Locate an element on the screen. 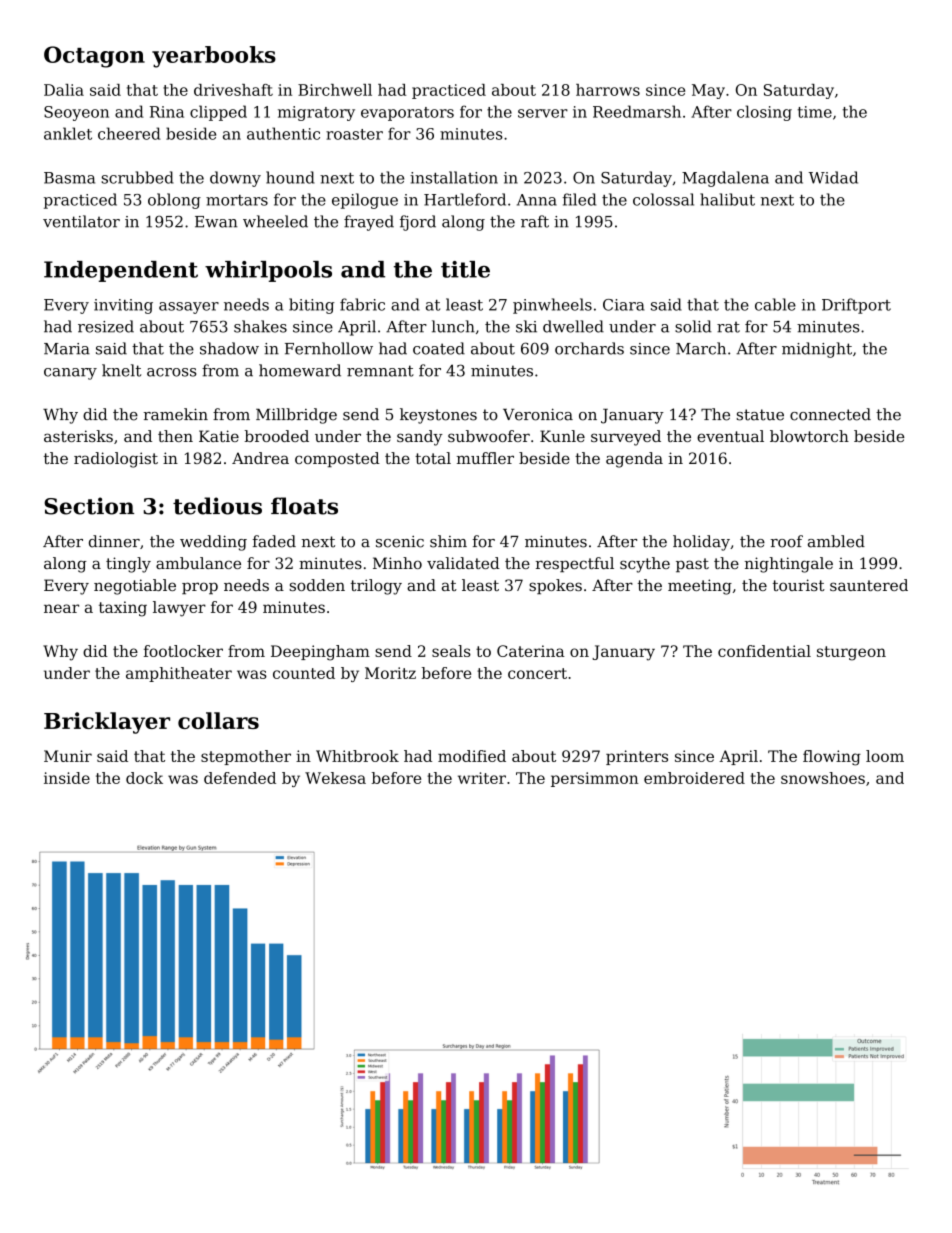 The height and width of the screenshot is (1233, 952). closing is located at coordinates (764, 113).
